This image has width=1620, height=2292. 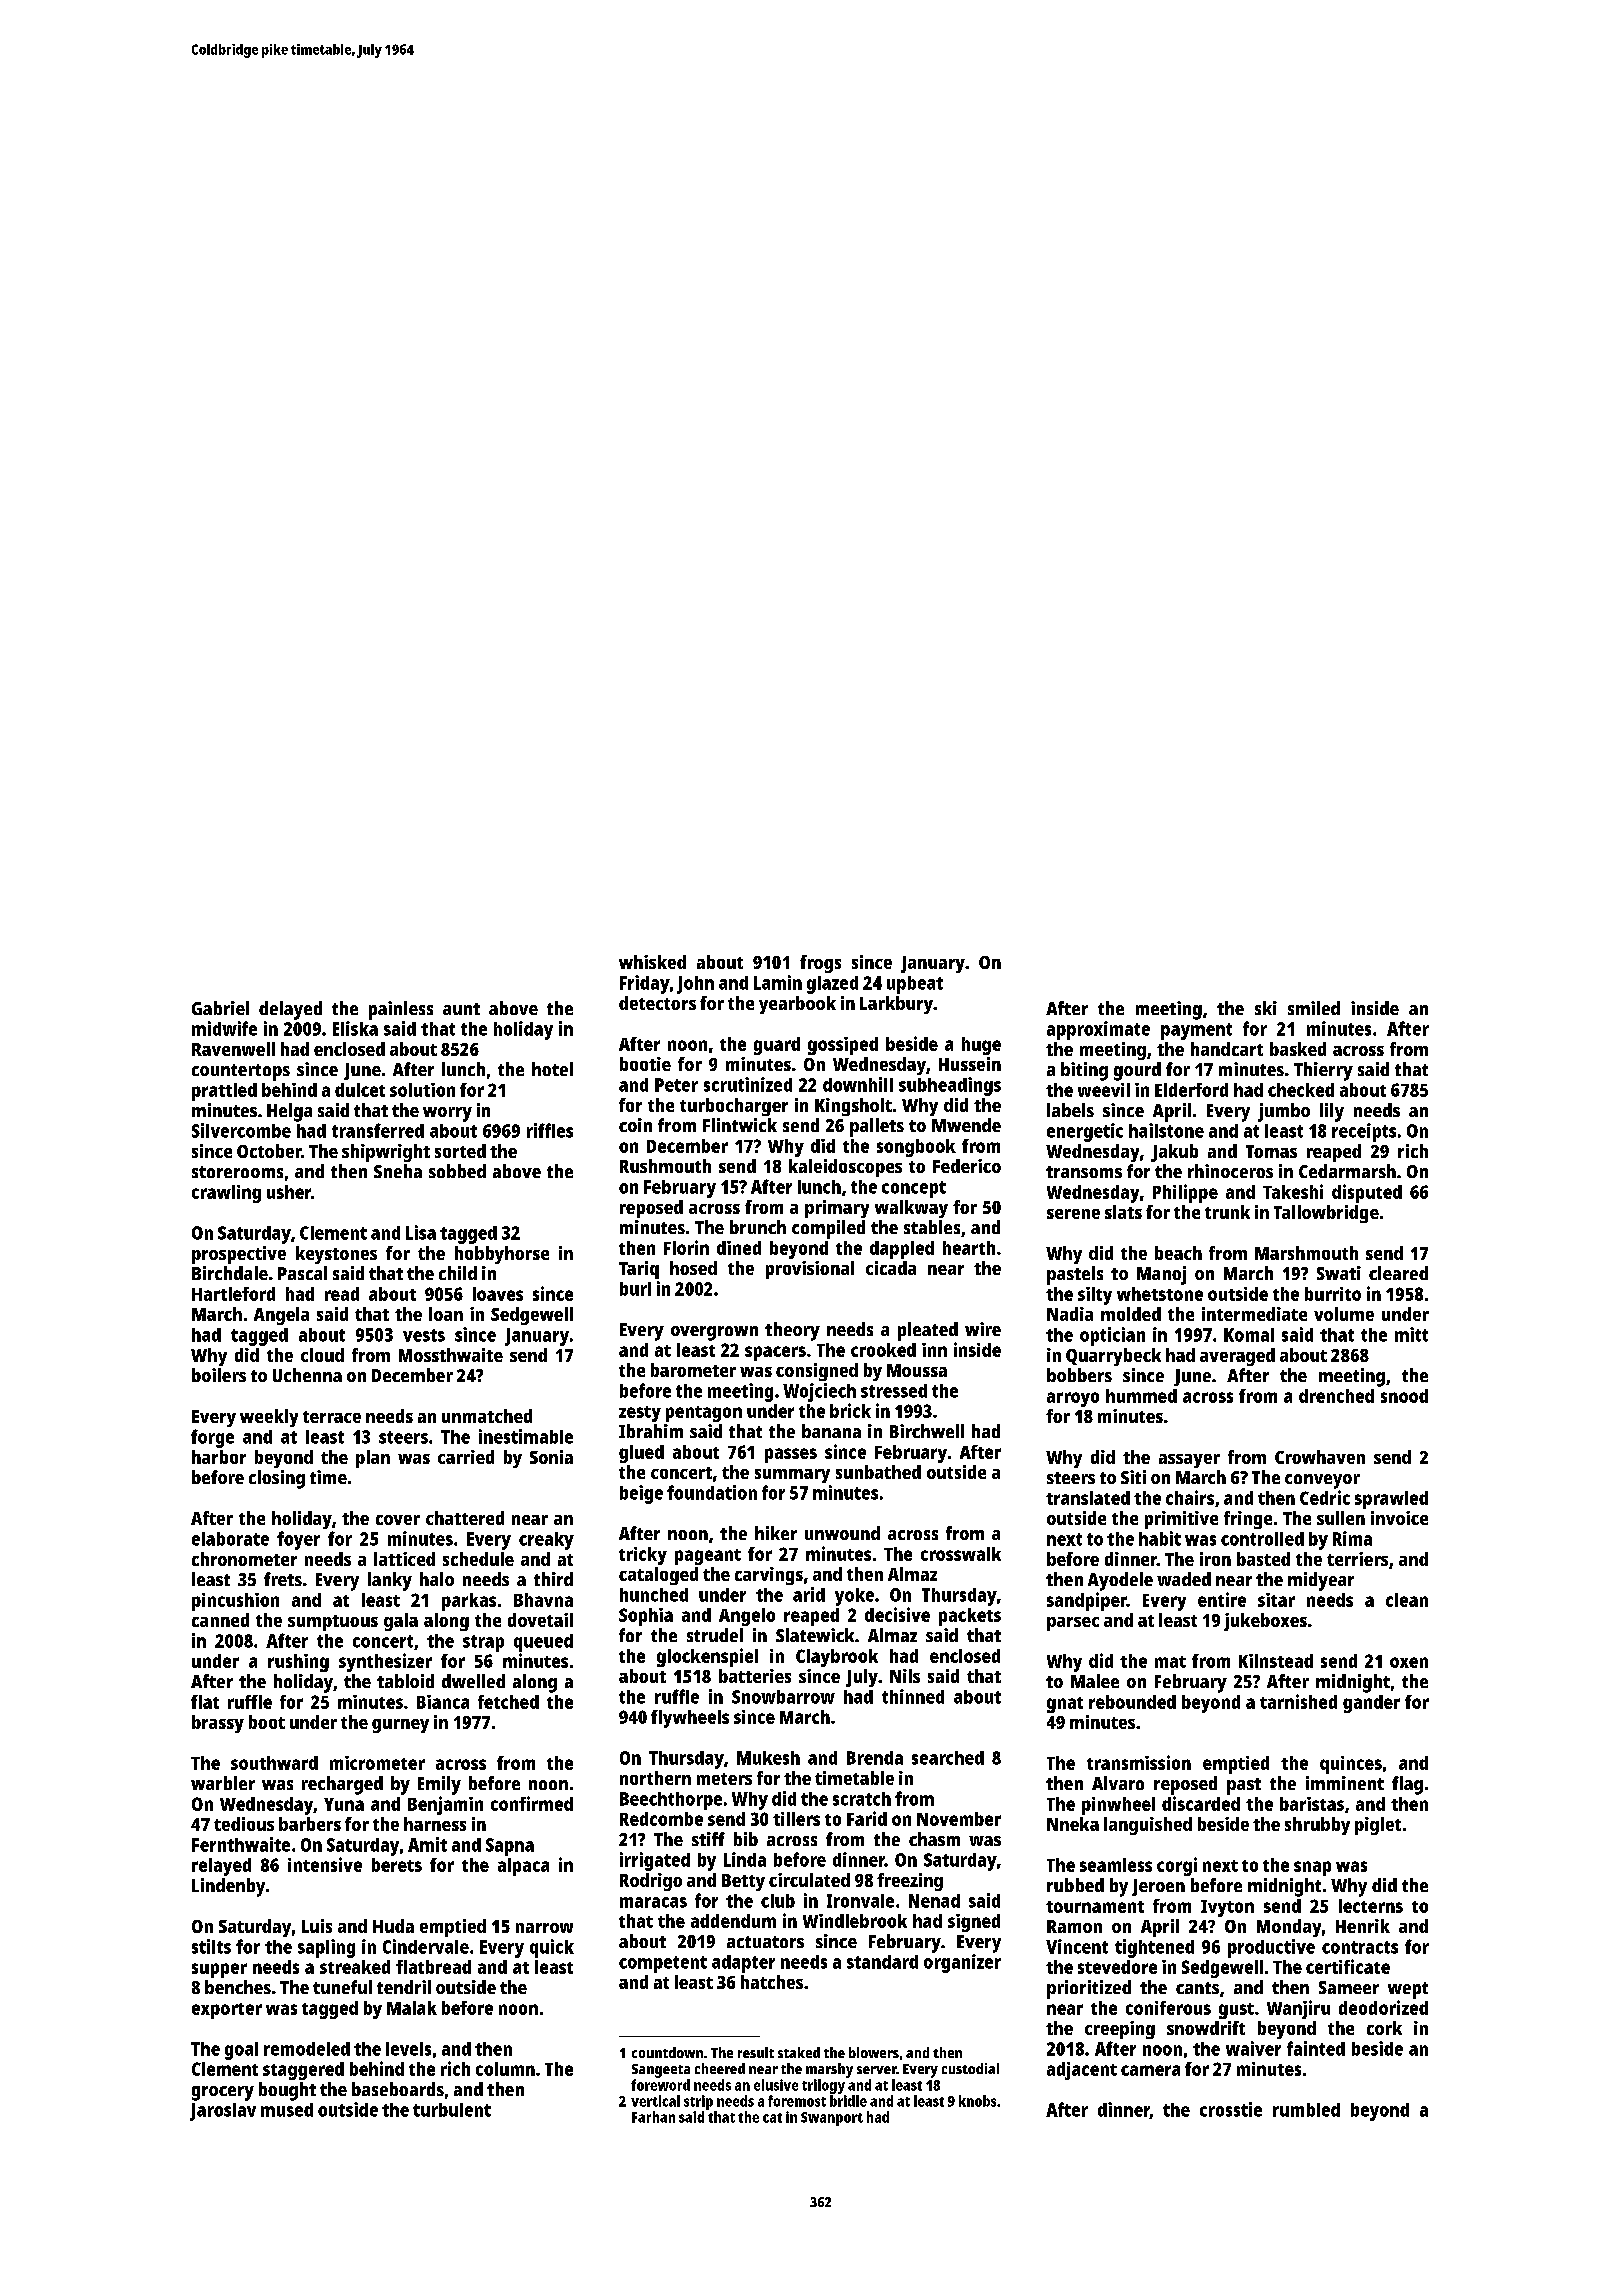 What do you see at coordinates (487, 1416) in the image?
I see `unmatched` at bounding box center [487, 1416].
